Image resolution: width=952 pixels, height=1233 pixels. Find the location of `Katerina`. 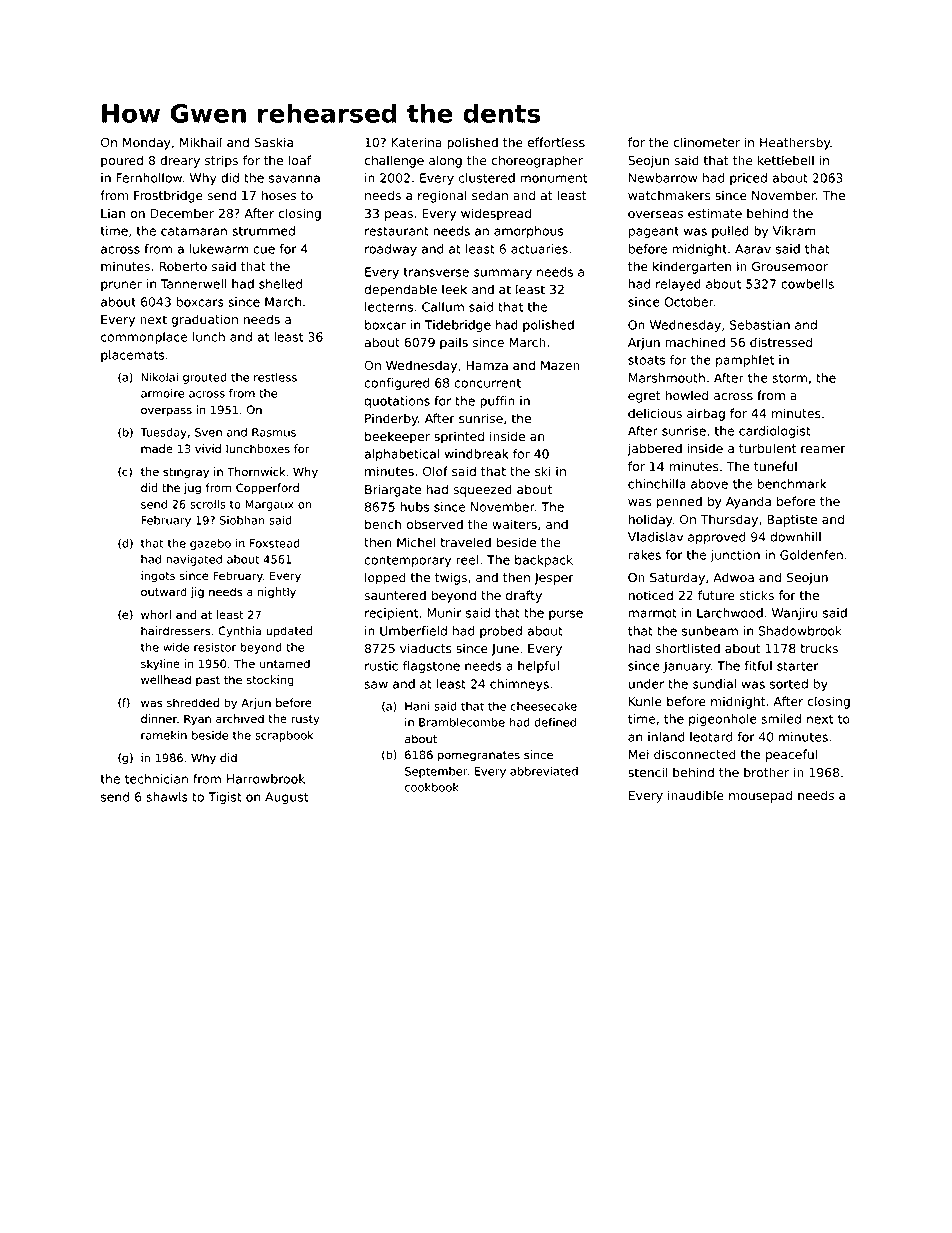

Katerina is located at coordinates (416, 142).
